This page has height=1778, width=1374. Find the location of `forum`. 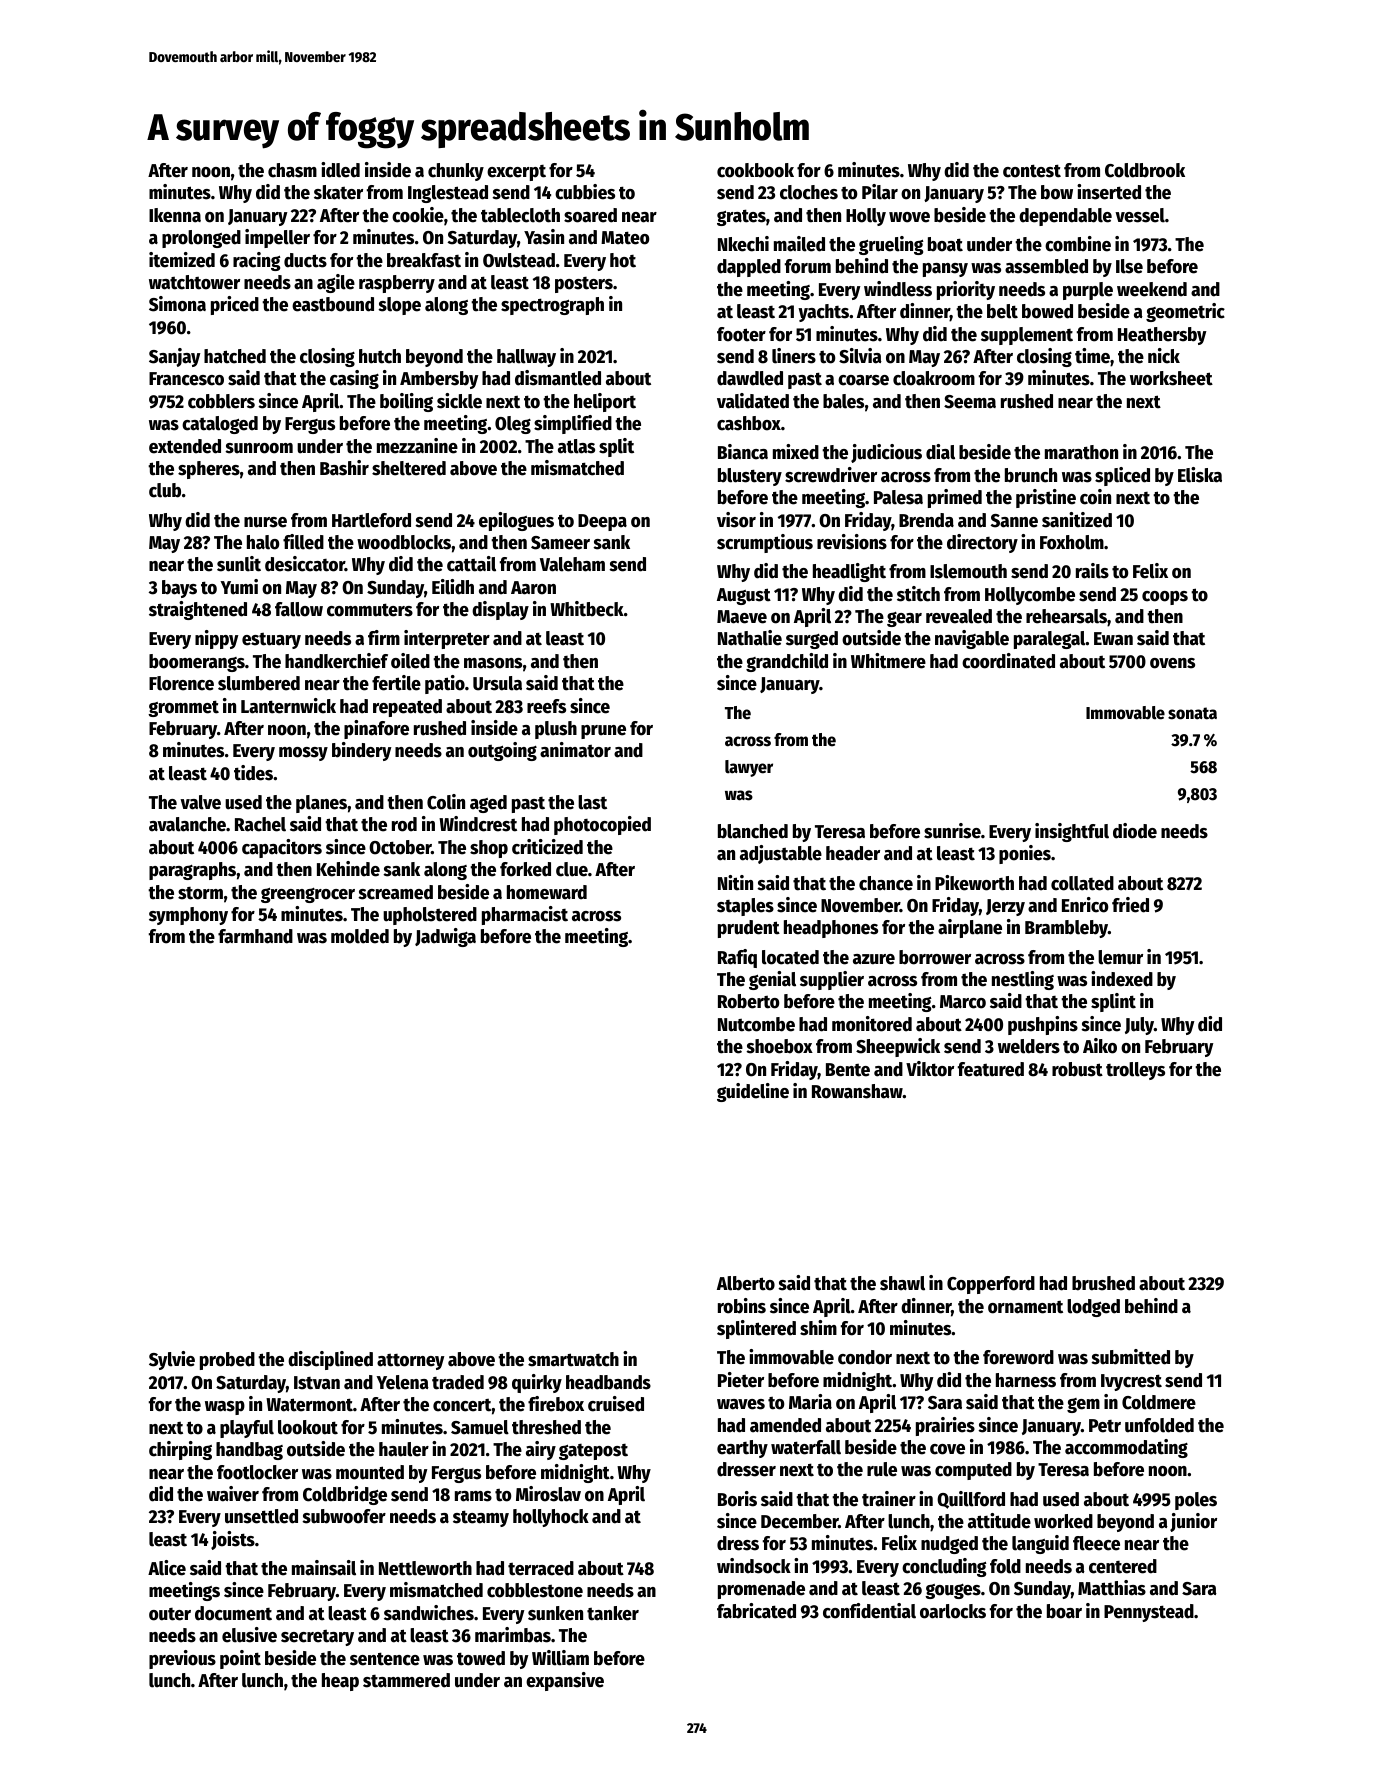

forum is located at coordinates (808, 266).
